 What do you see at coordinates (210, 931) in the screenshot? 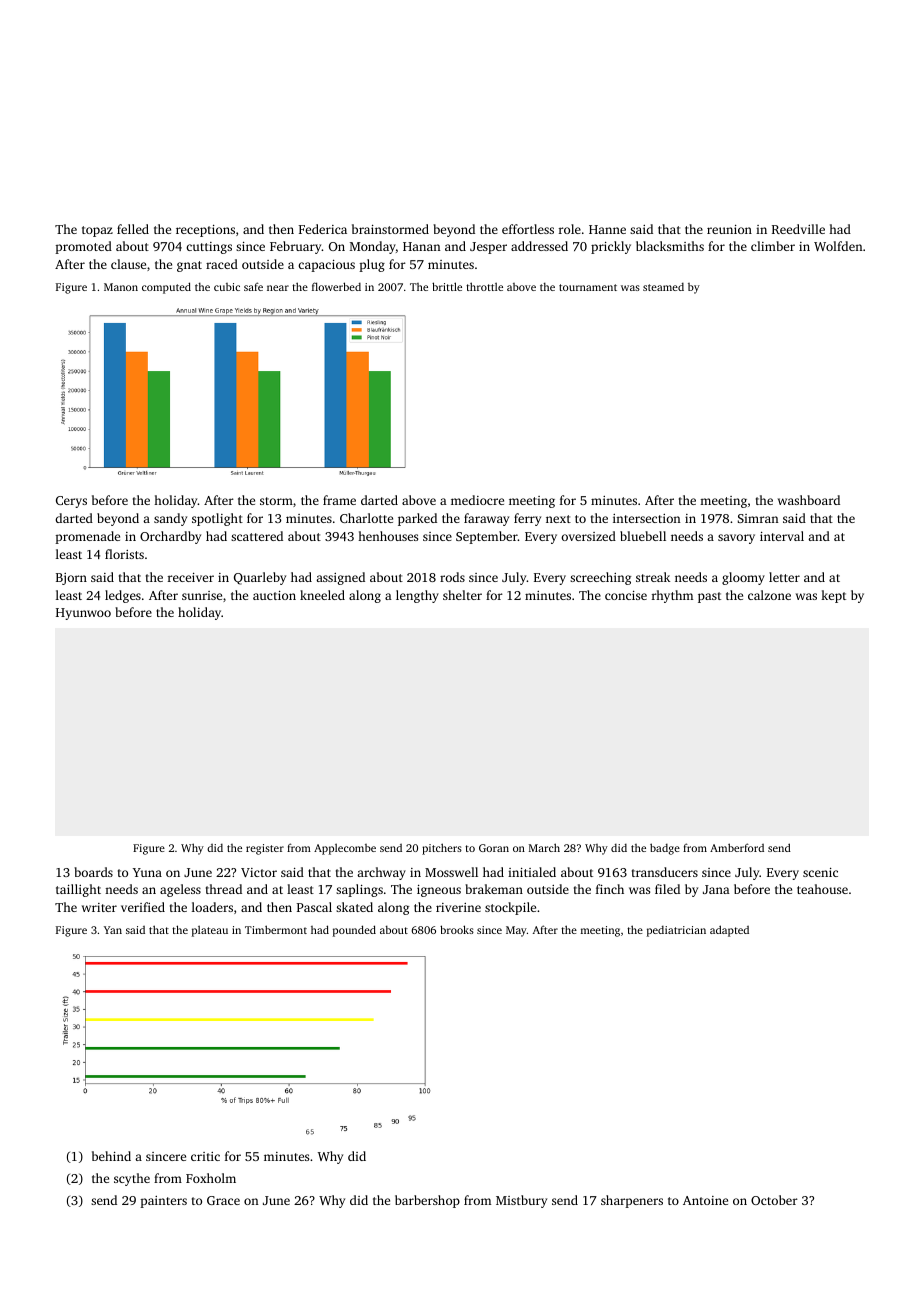
I see `plateau` at bounding box center [210, 931].
